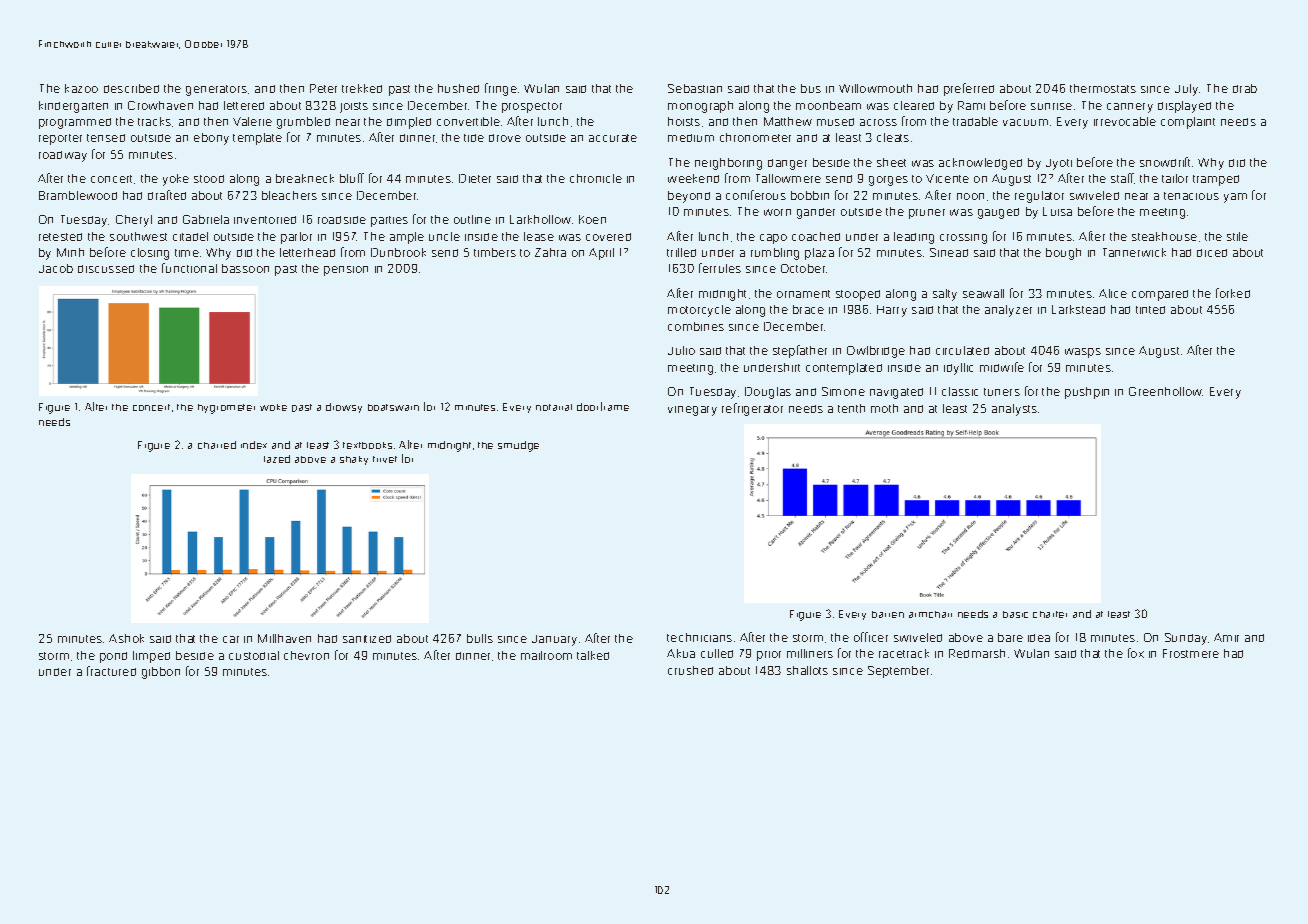 This screenshot has height=924, width=1308. Describe the element at coordinates (690, 670) in the screenshot. I see `crushed` at that location.
